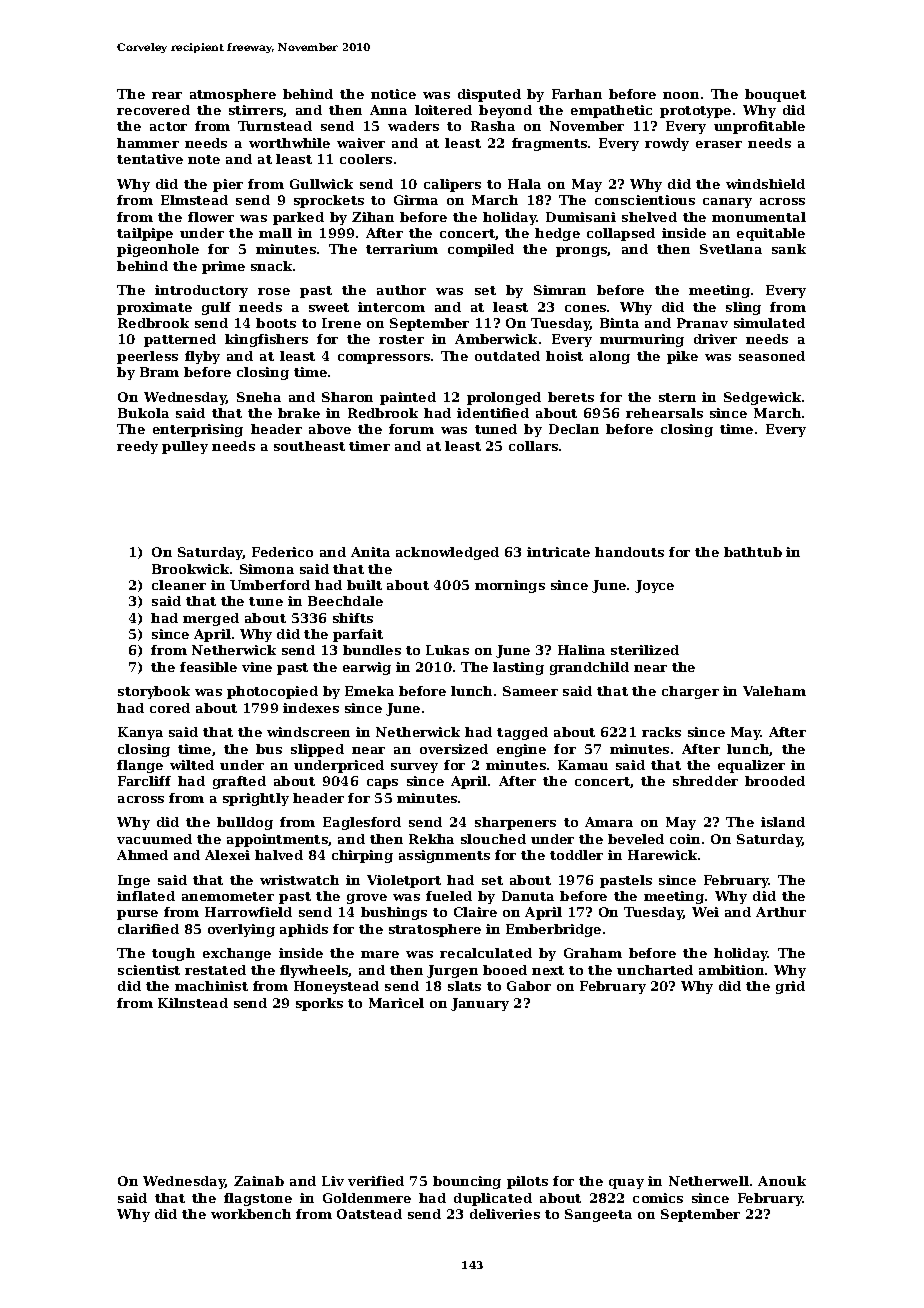 The width and height of the screenshot is (924, 1308). What do you see at coordinates (388, 110) in the screenshot?
I see `Anna` at bounding box center [388, 110].
